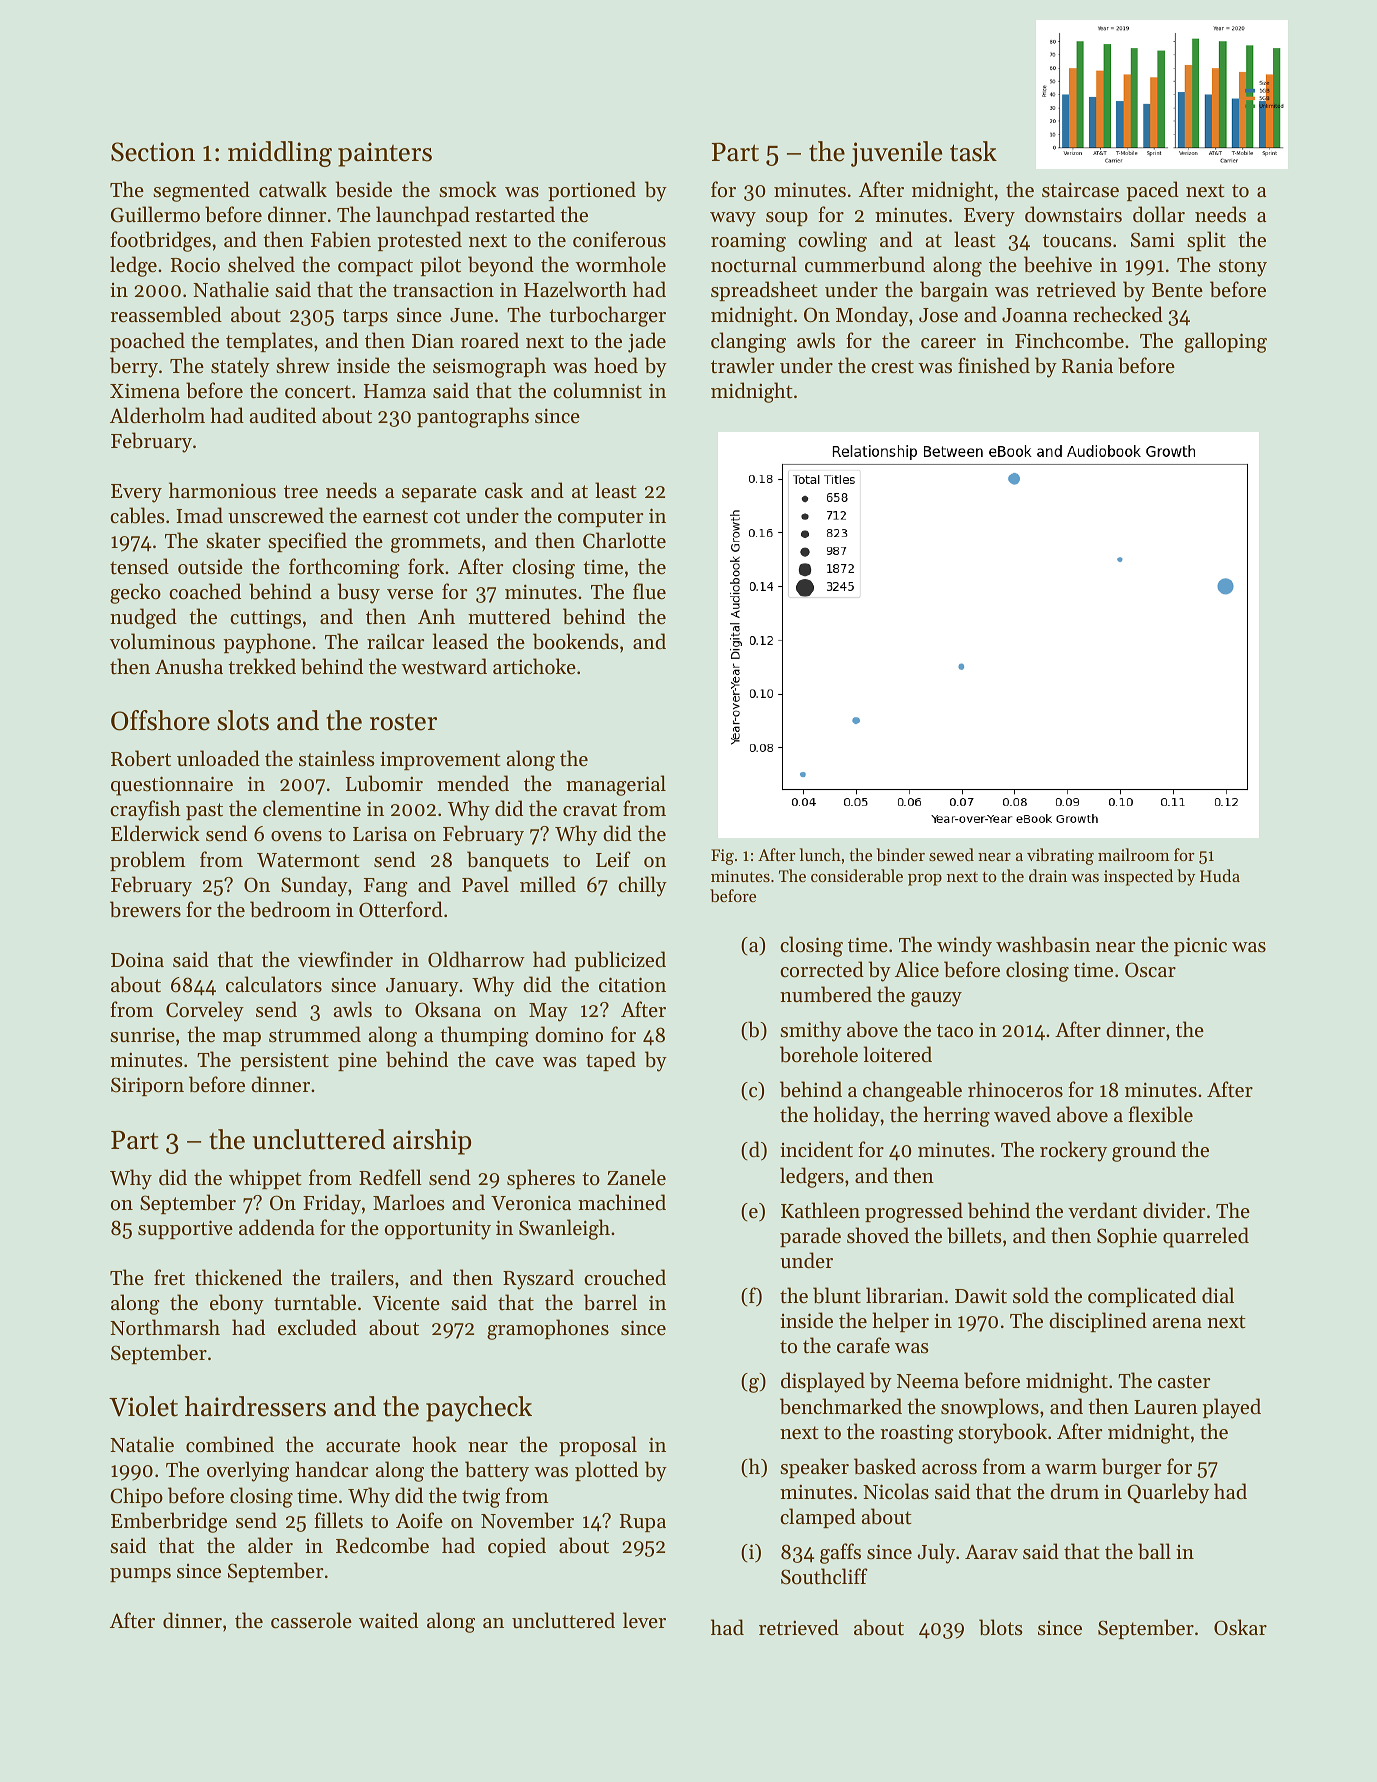  What do you see at coordinates (824, 1576) in the document?
I see `Southcliff` at bounding box center [824, 1576].
